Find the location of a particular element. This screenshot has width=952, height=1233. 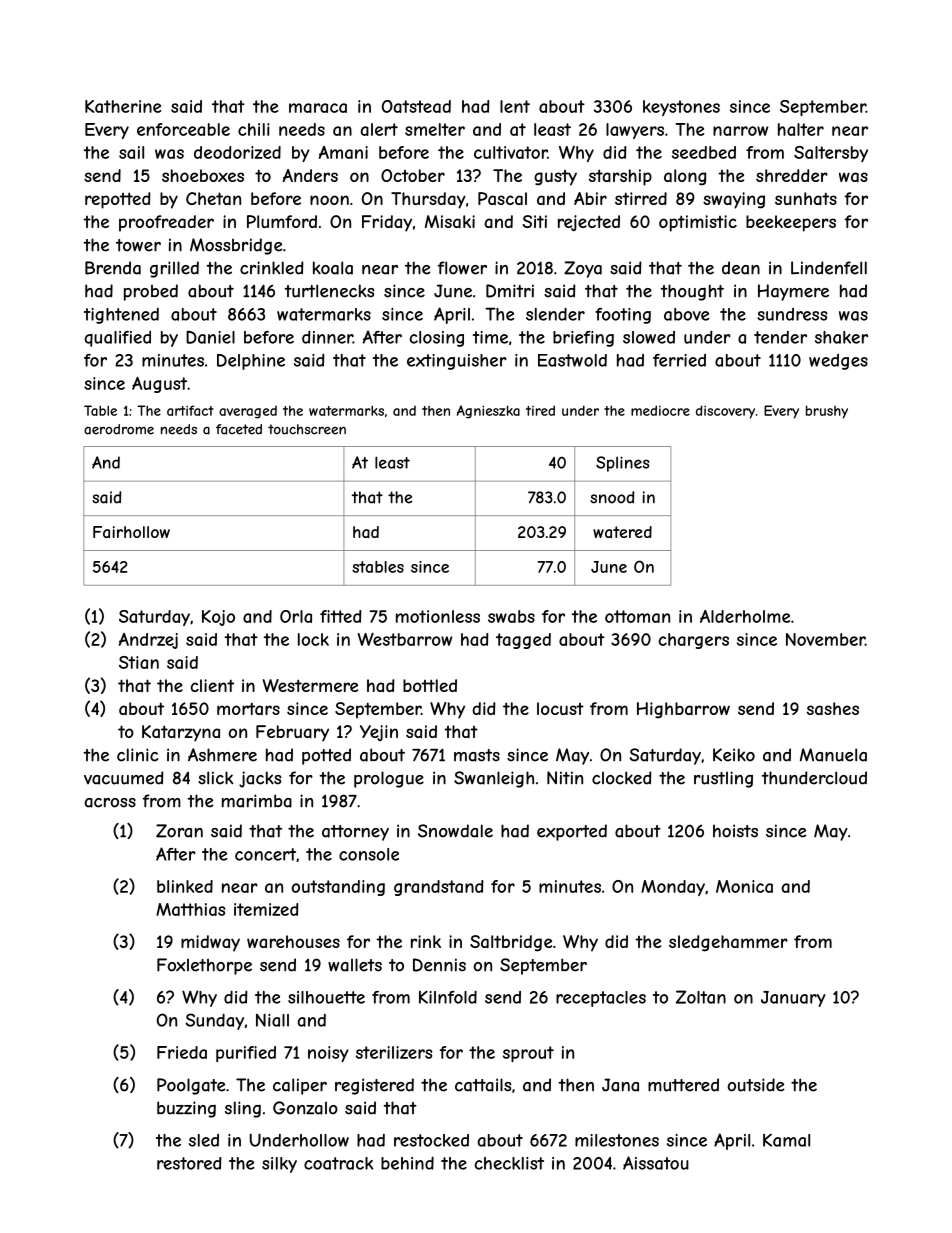

Orla is located at coordinates (296, 616).
